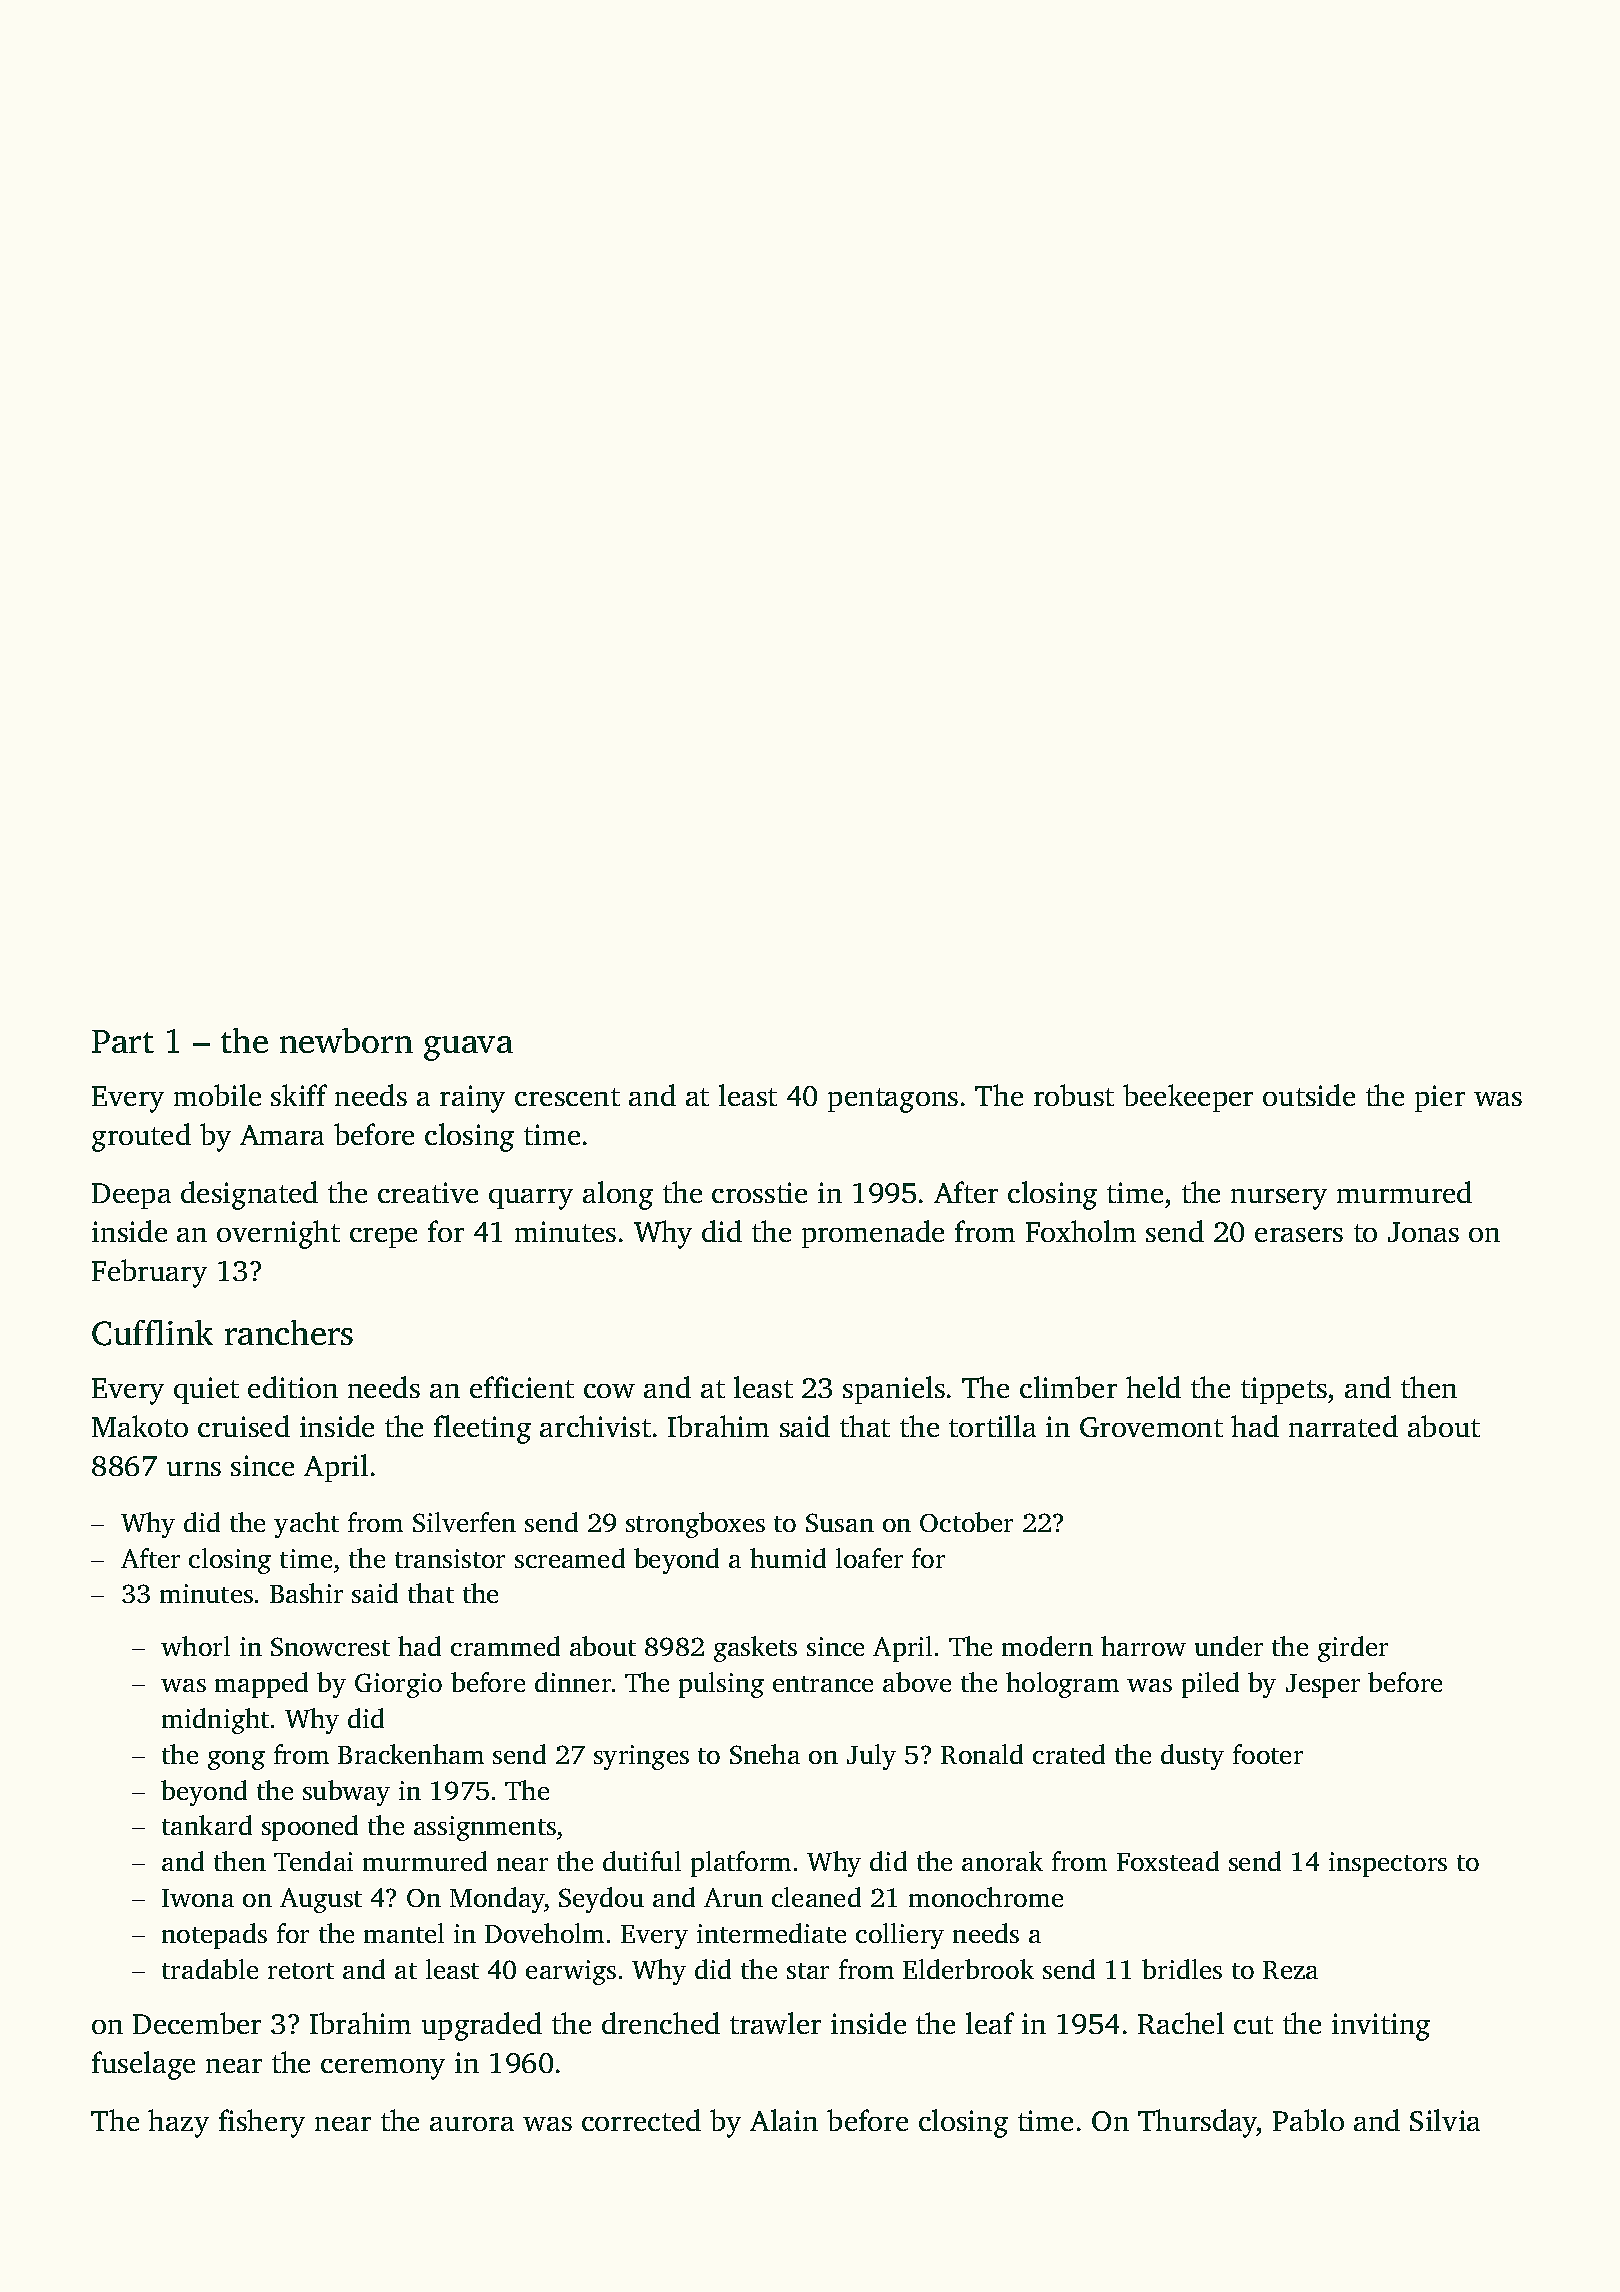  What do you see at coordinates (567, 1097) in the screenshot?
I see `crescent` at bounding box center [567, 1097].
